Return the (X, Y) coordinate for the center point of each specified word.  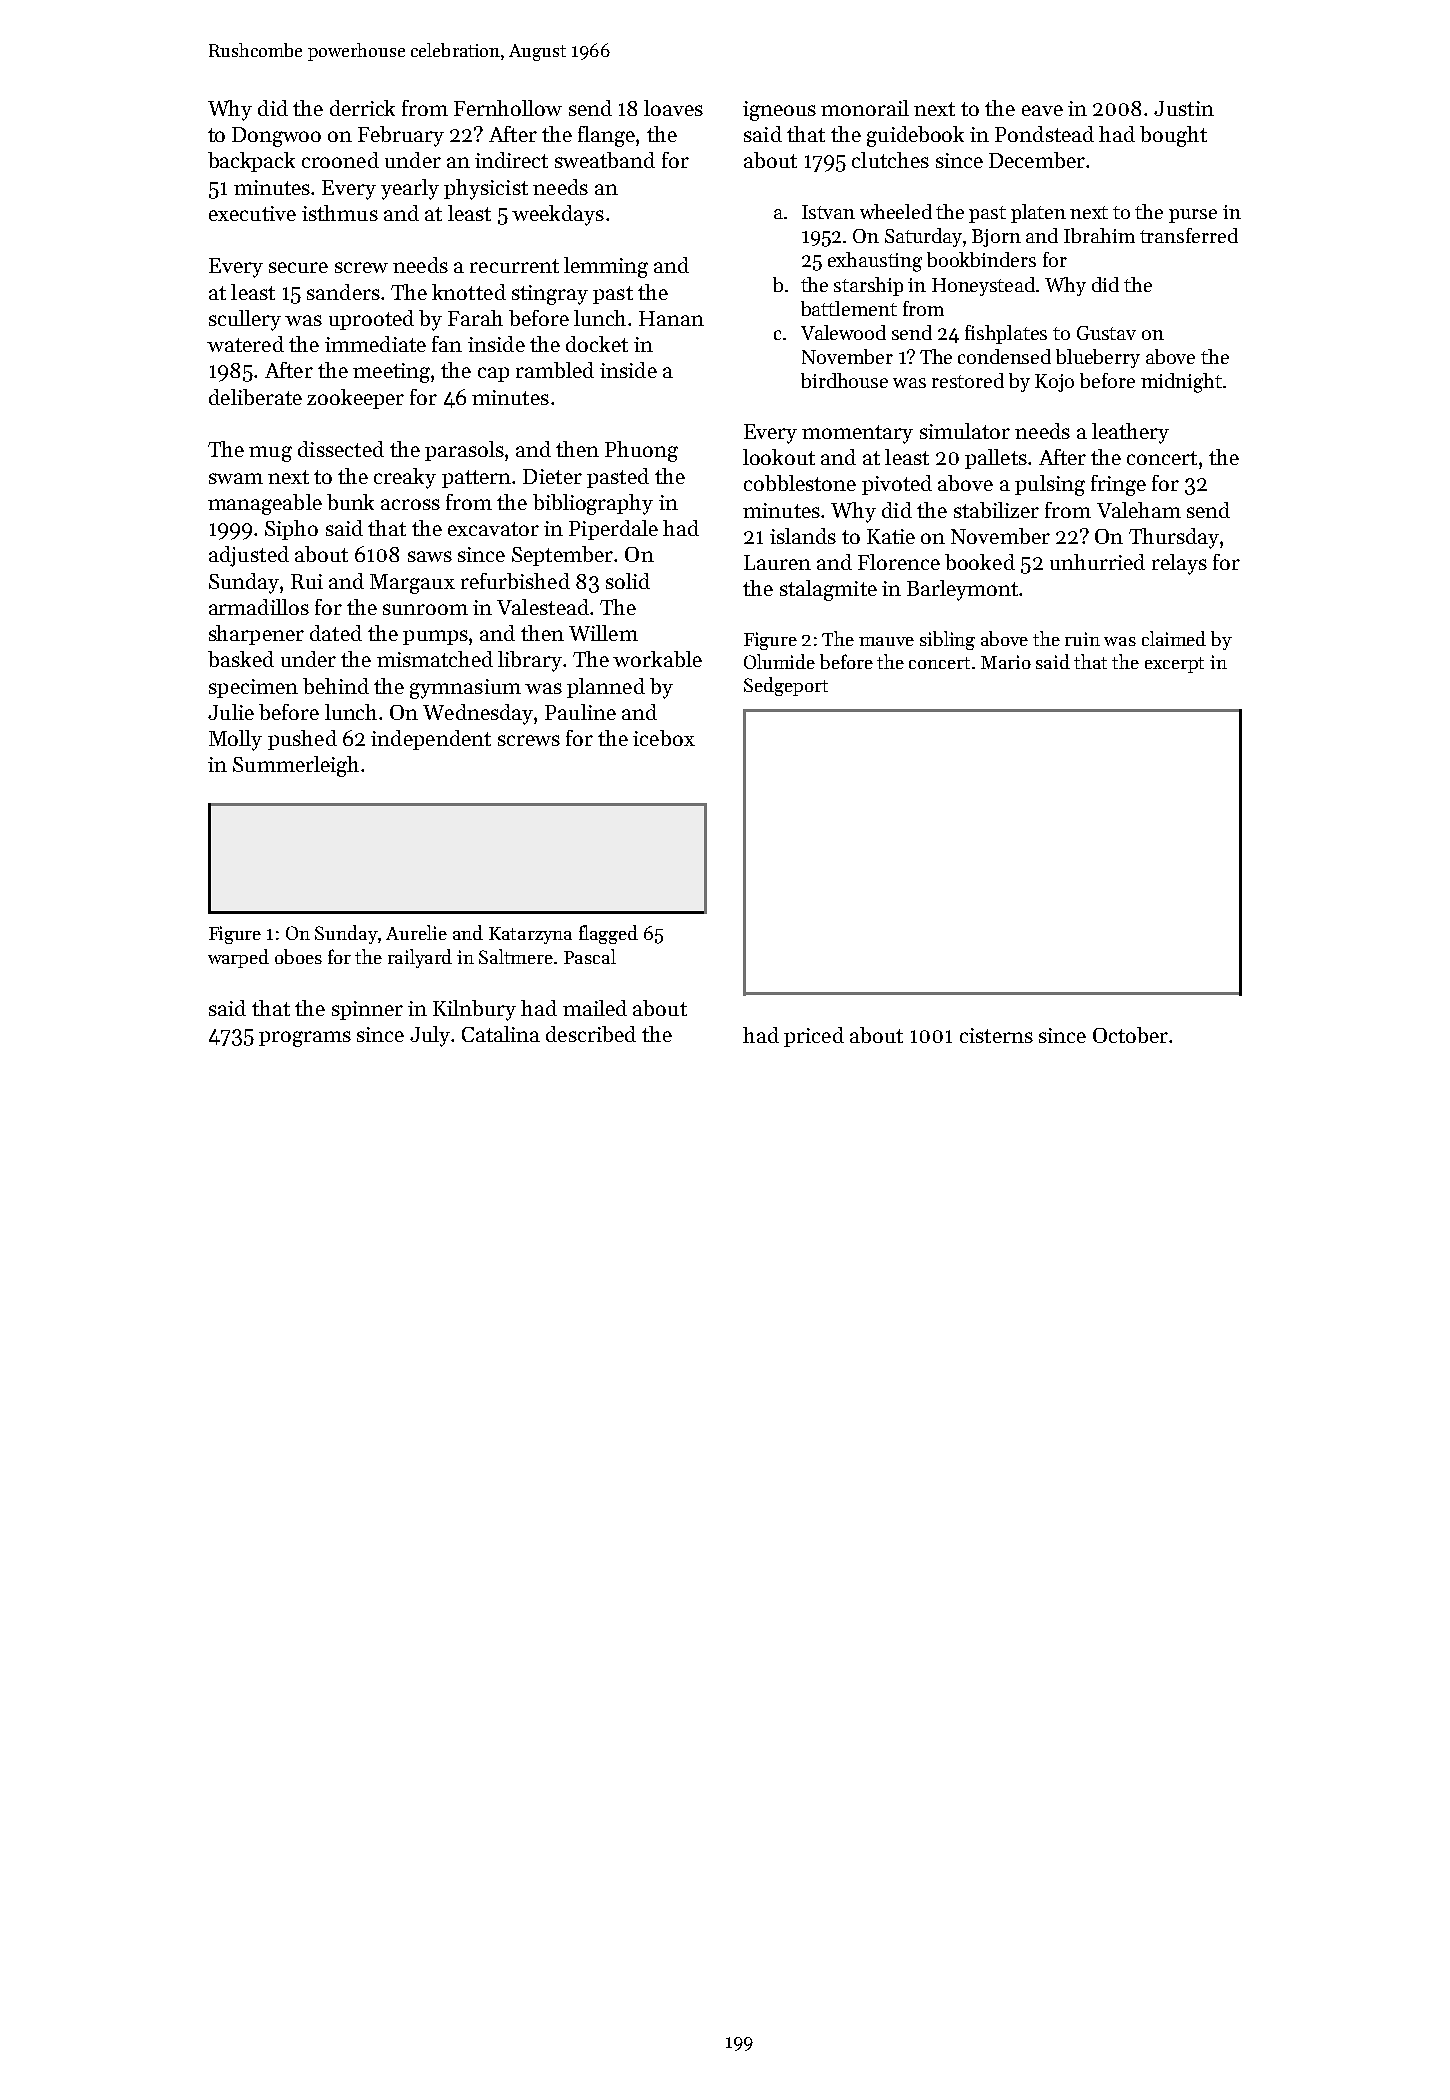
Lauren (777, 562)
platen (1038, 213)
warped (238, 958)
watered (245, 344)
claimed (1174, 638)
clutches (890, 160)
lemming (606, 267)
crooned (340, 160)
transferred (1189, 235)
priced (814, 1037)
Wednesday (478, 714)
